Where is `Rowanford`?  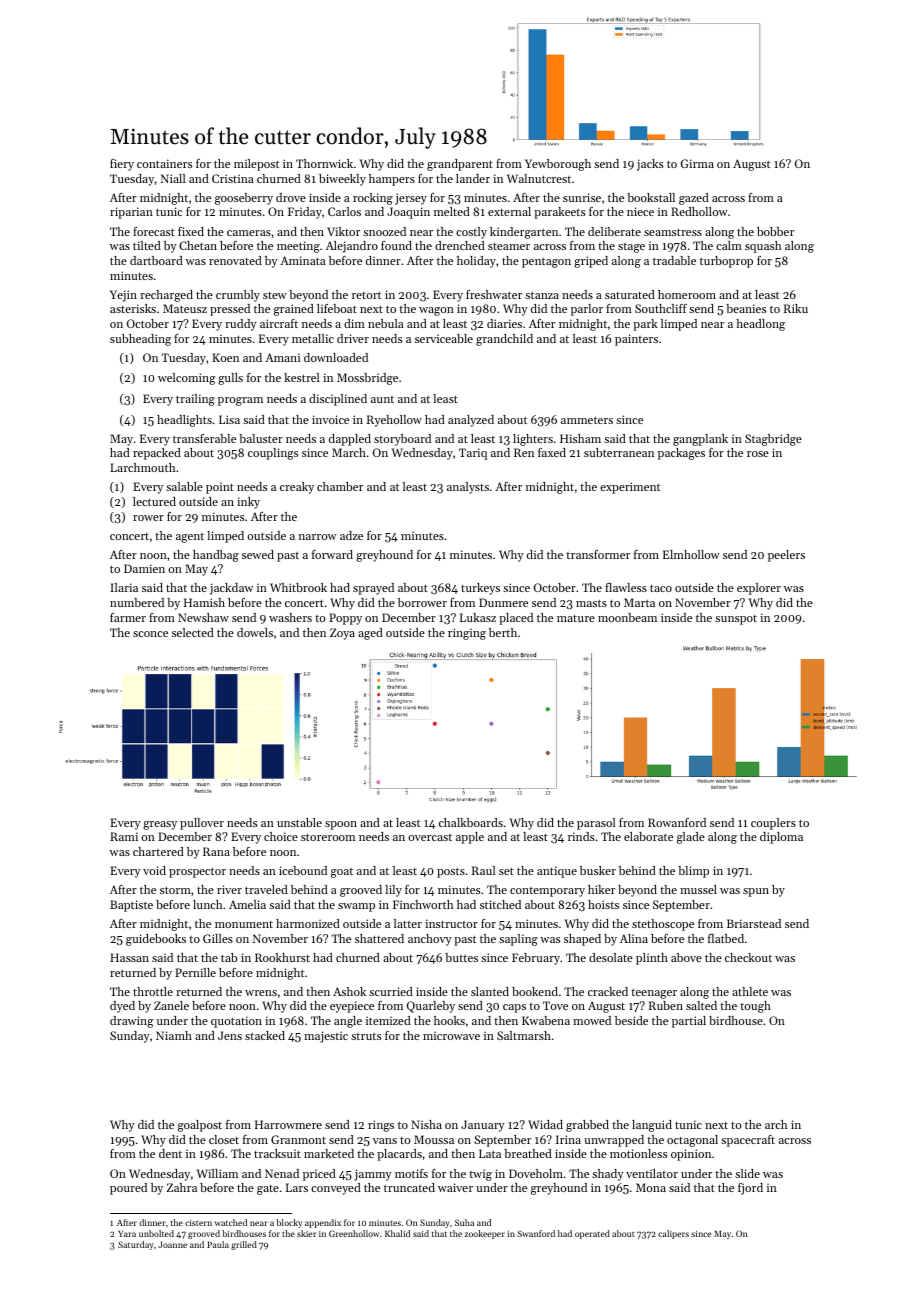
Rowanford is located at coordinates (677, 822).
